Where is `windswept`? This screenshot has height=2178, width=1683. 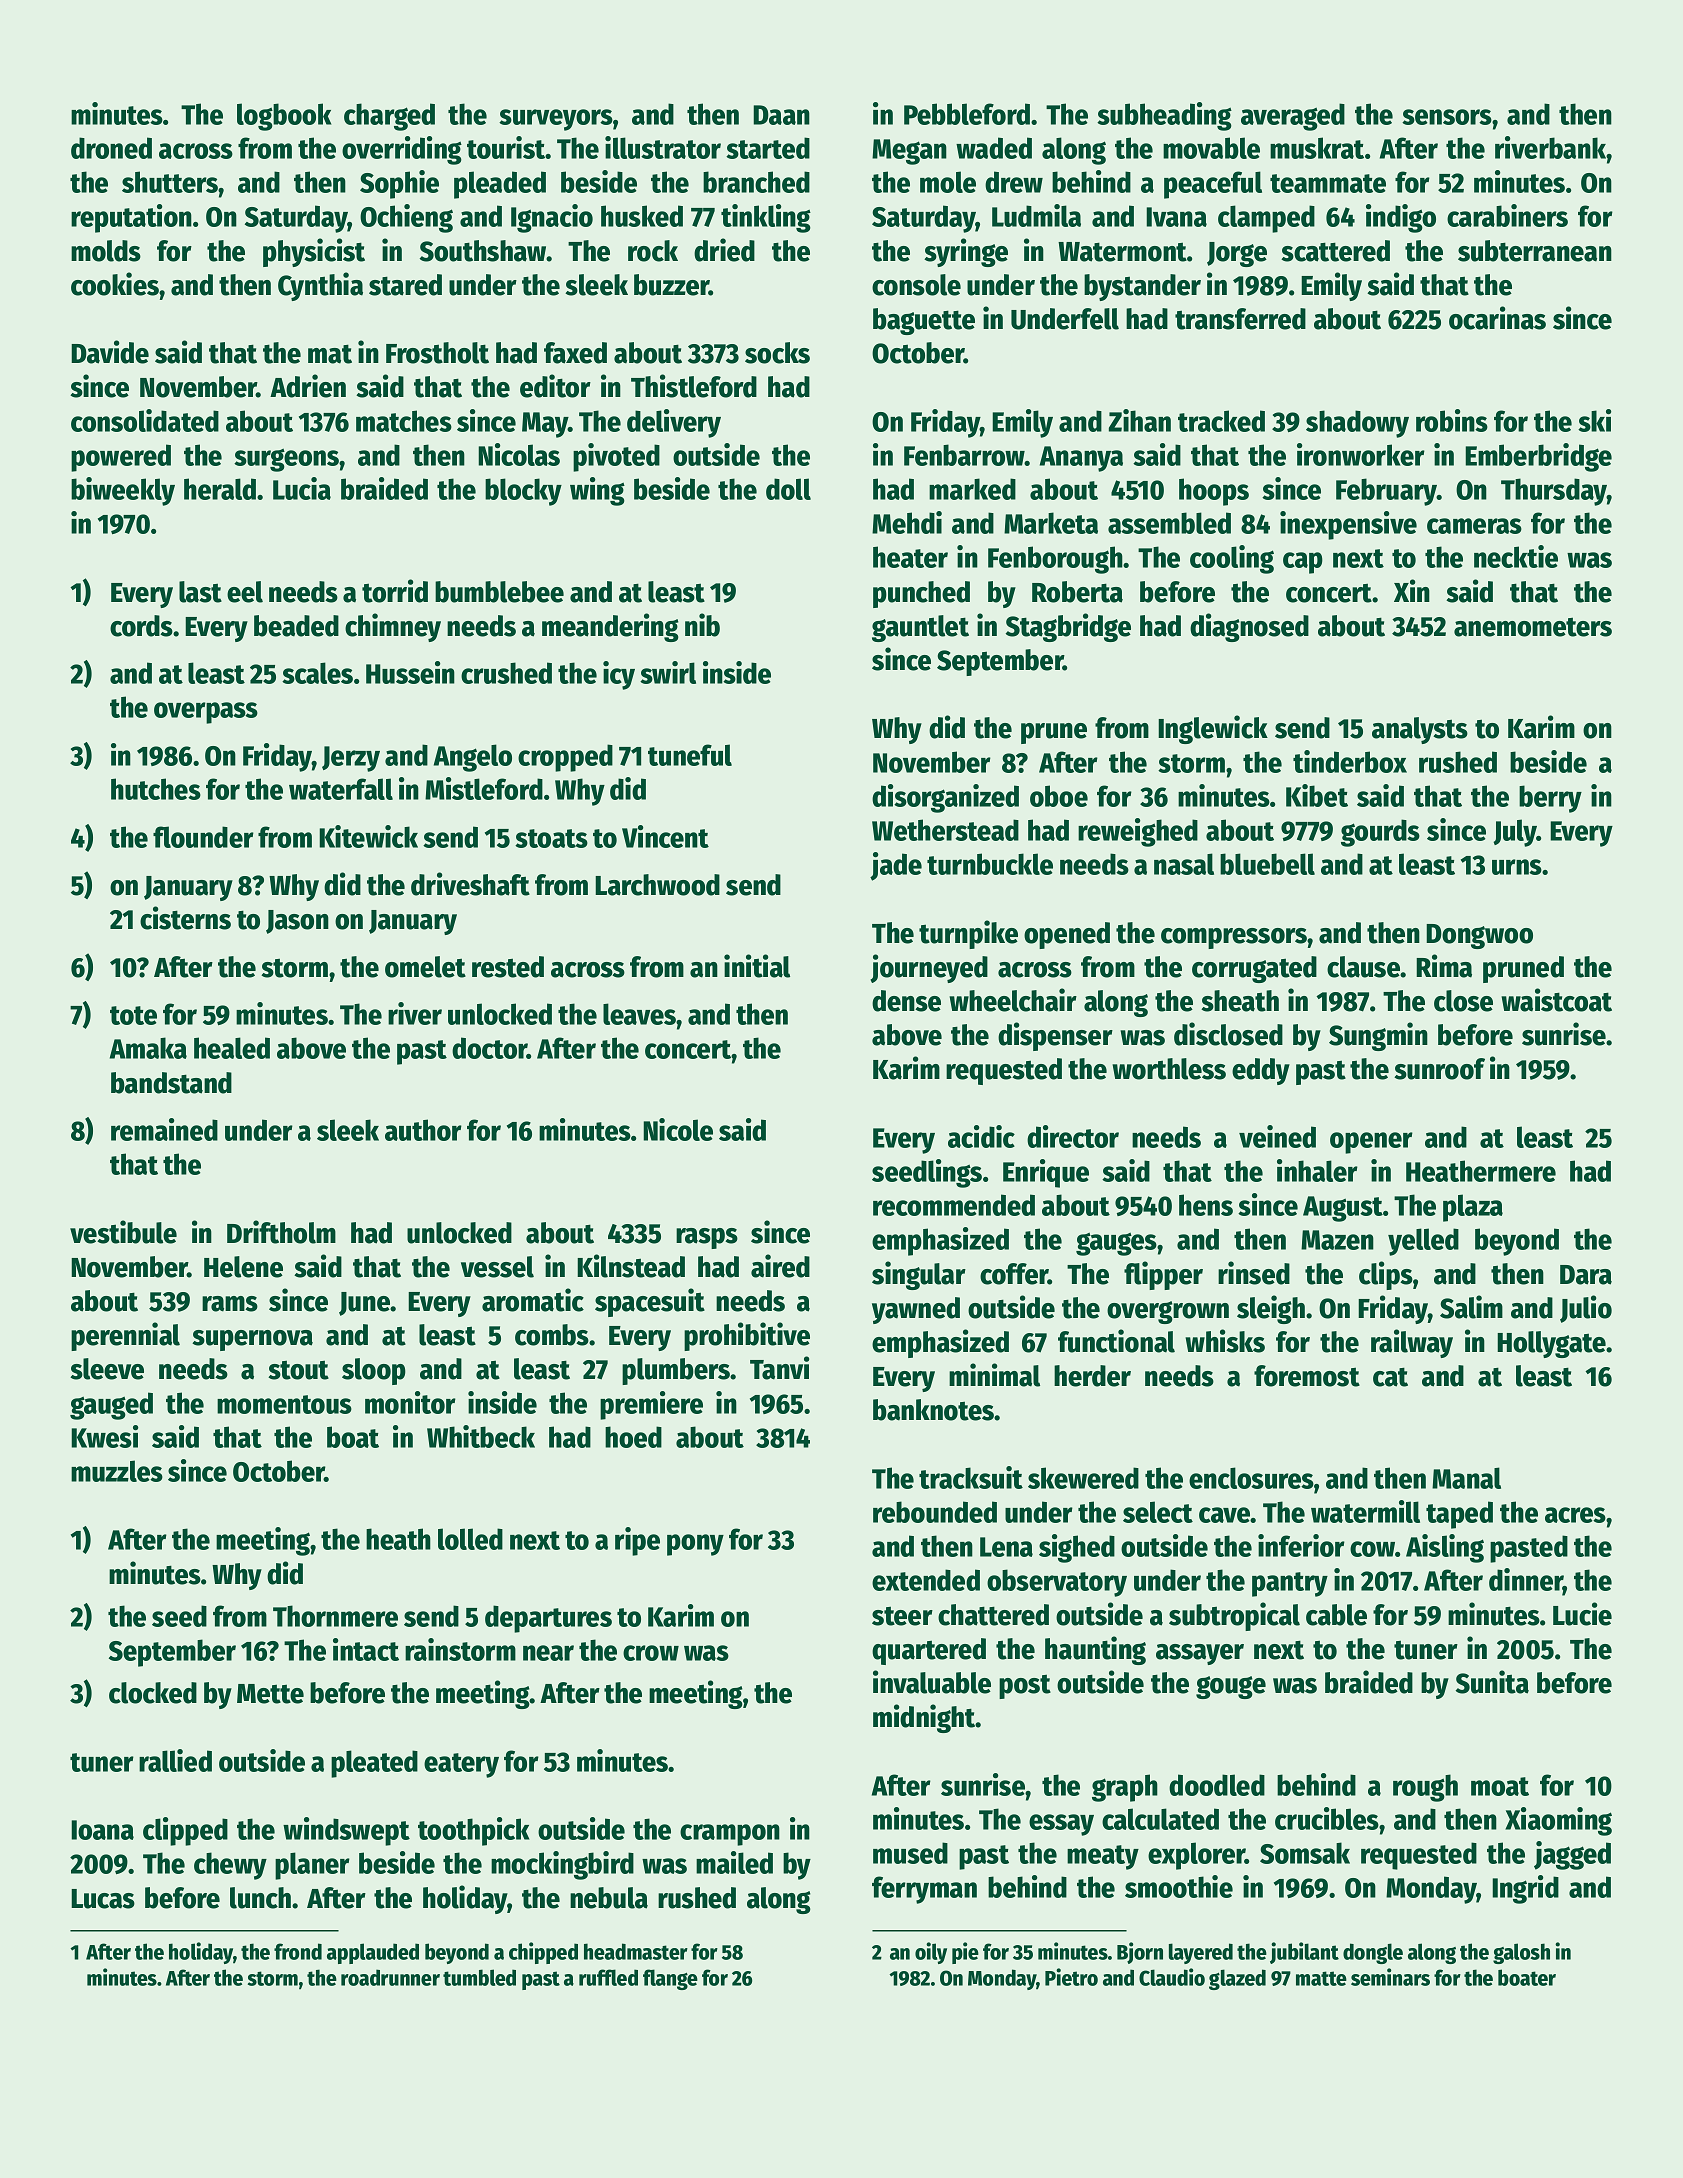
windswept is located at coordinates (346, 1831).
